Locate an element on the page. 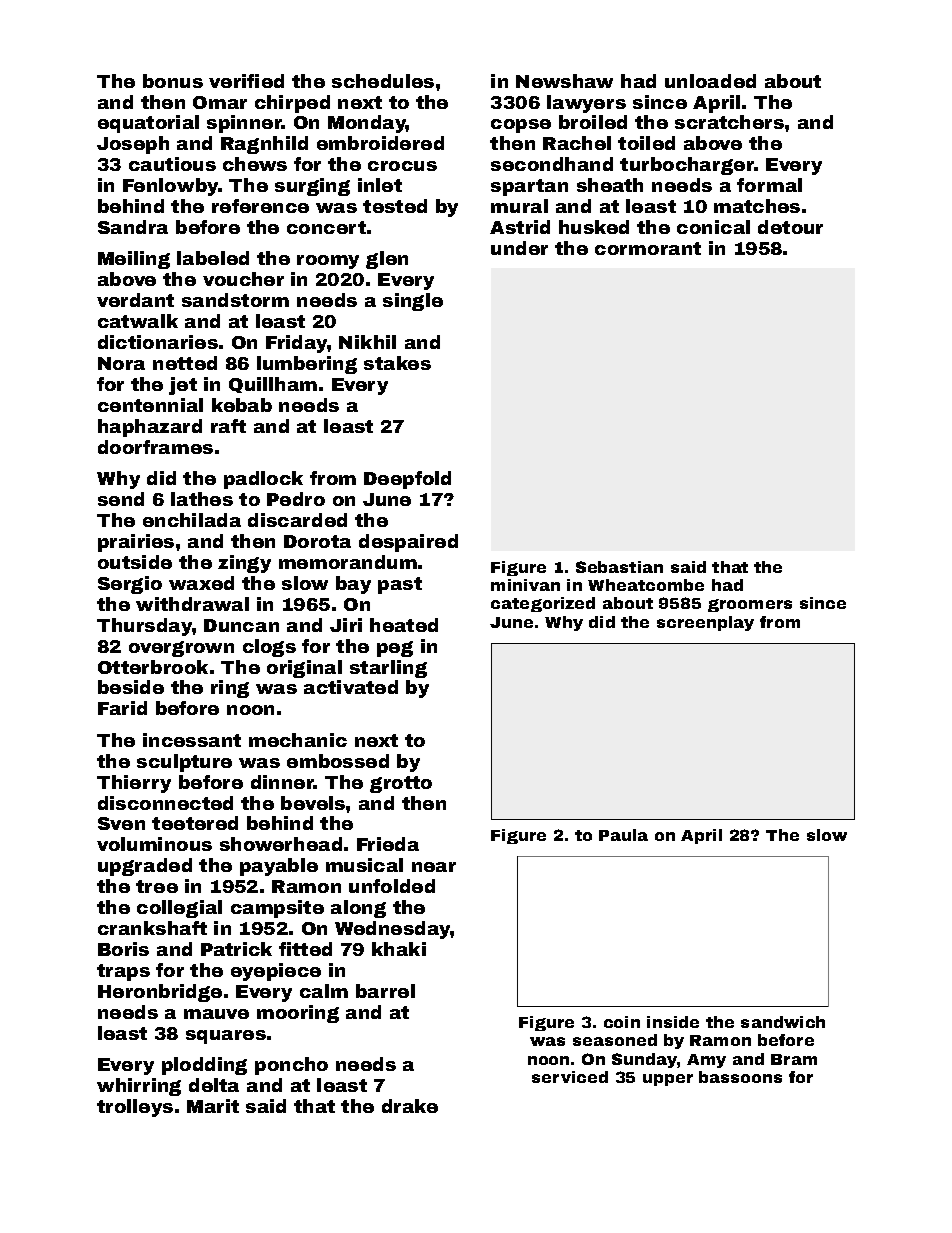  Deepfold is located at coordinates (407, 480).
